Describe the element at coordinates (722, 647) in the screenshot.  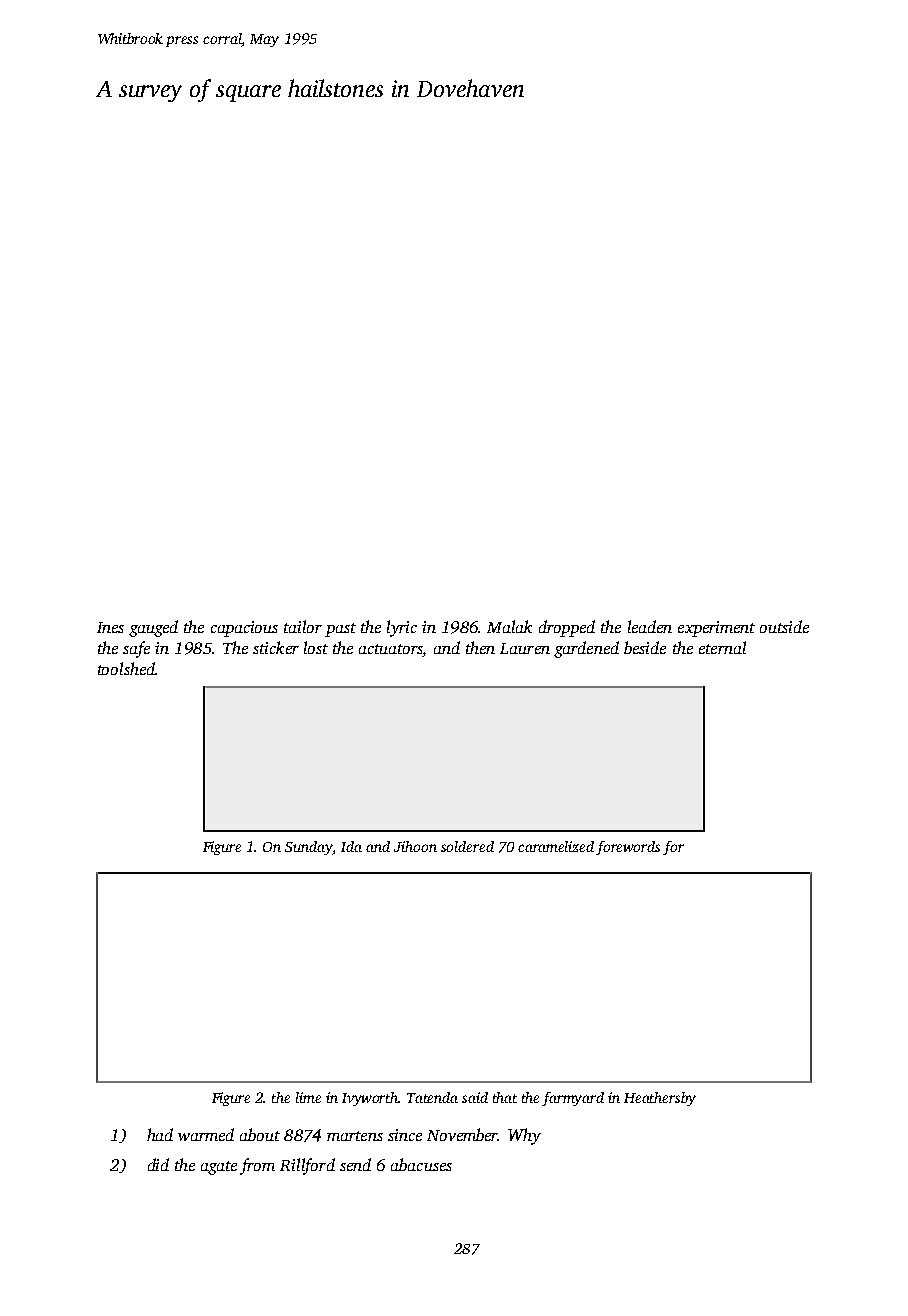
I see `eternal` at that location.
